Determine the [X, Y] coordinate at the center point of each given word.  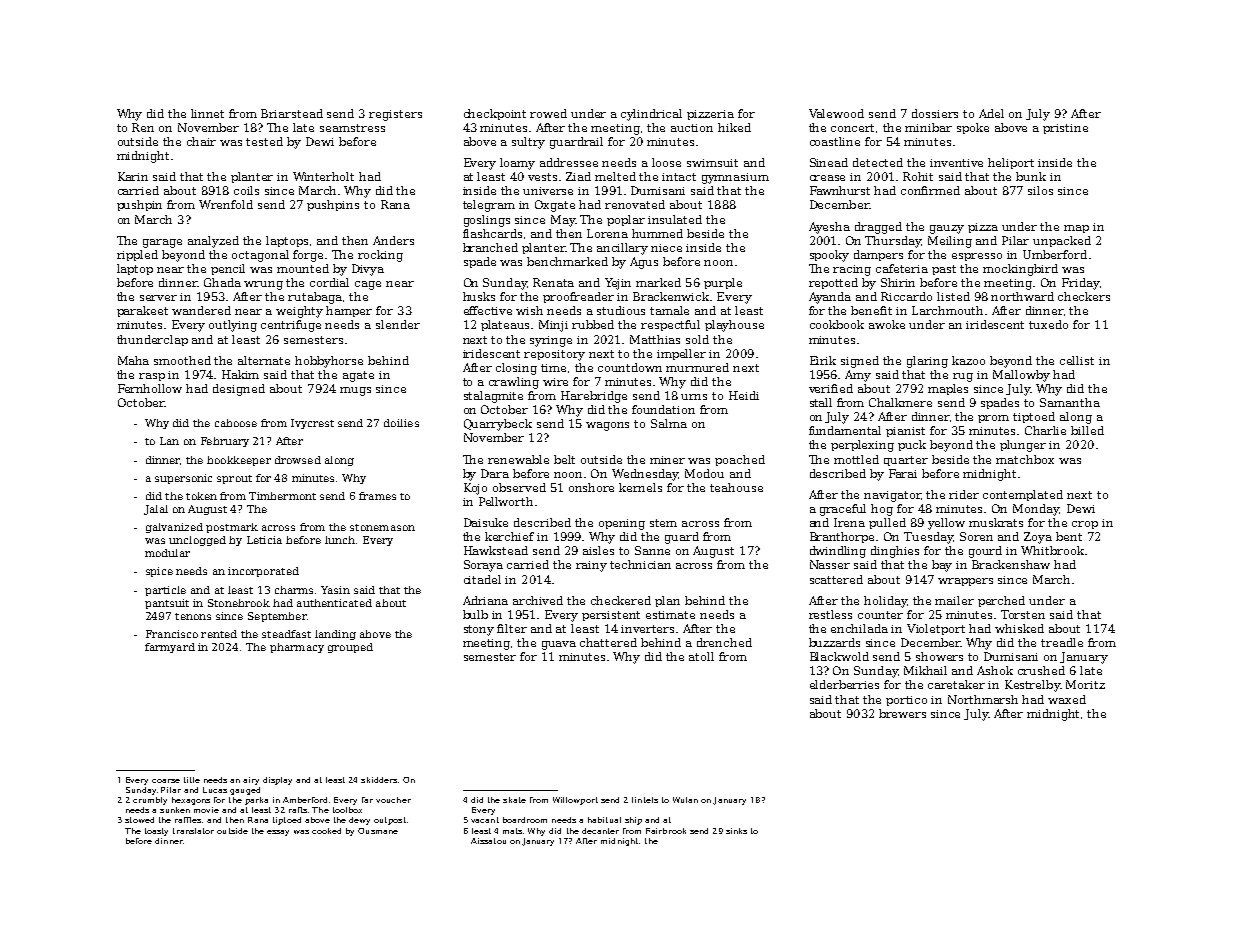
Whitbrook [1052, 550]
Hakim [240, 374]
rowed [548, 113]
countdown [630, 367]
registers [395, 115]
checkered [621, 600]
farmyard [170, 648]
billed [1087, 430]
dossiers [935, 113]
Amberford [305, 800]
